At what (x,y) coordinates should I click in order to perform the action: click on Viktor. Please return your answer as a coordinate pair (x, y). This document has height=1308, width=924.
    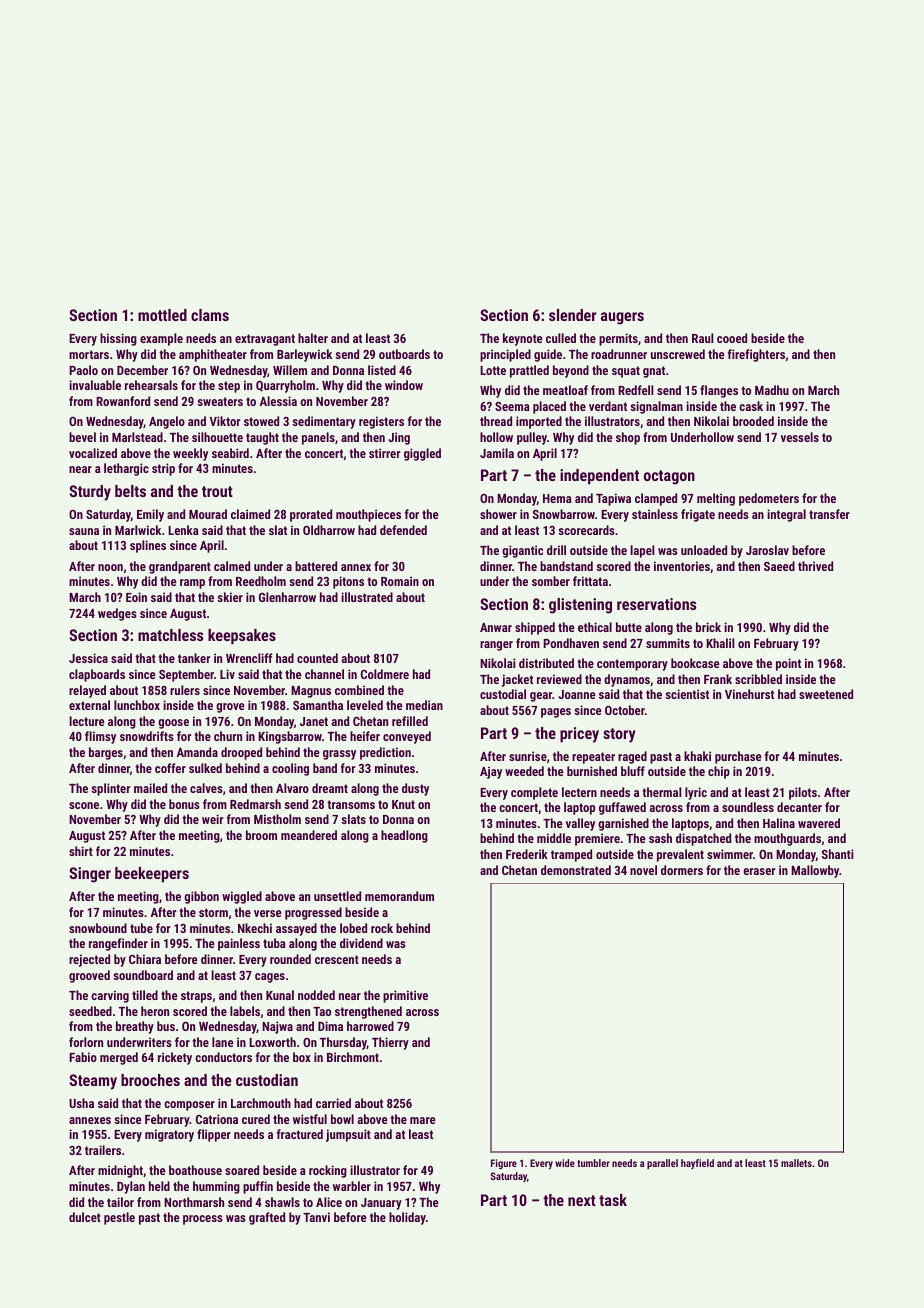
    Looking at the image, I should click on (225, 421).
